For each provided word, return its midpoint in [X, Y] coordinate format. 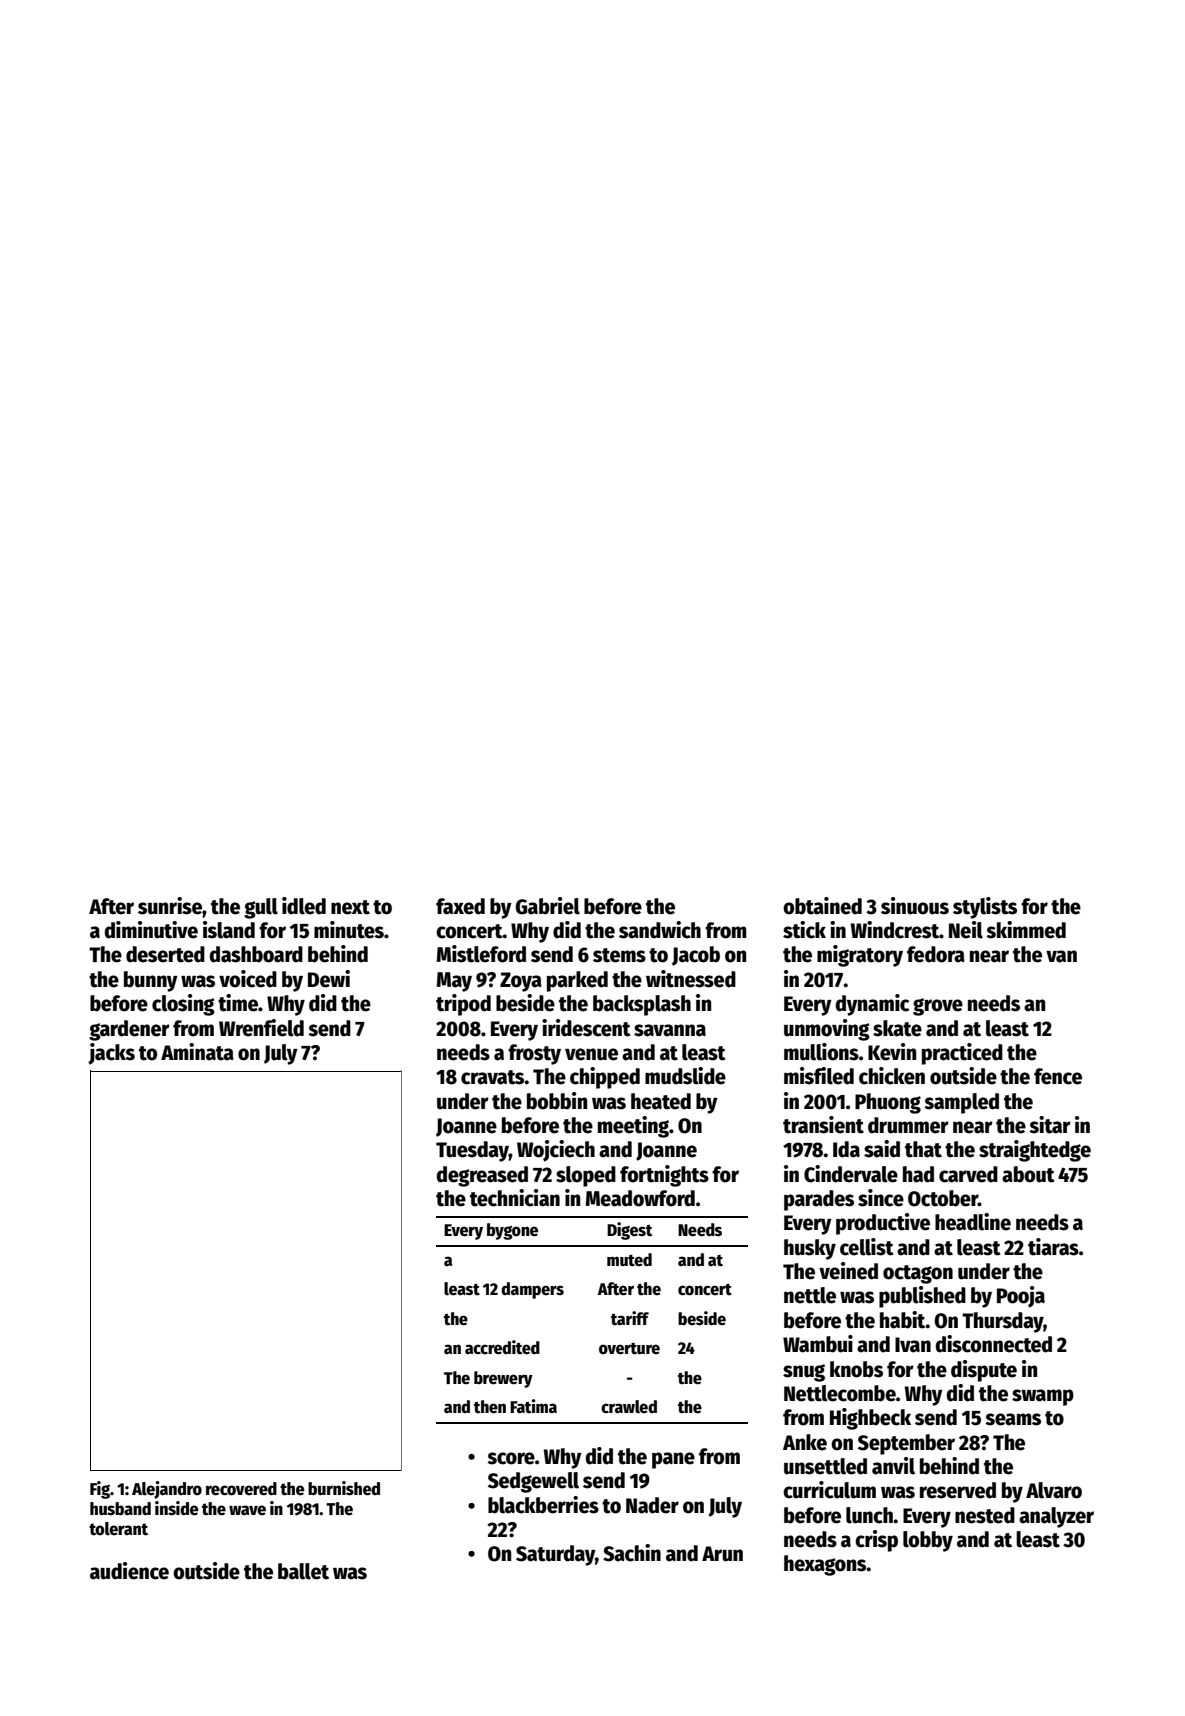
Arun [722, 1554]
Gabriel [547, 906]
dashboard [256, 954]
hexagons [825, 1565]
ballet [303, 1571]
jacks [111, 1054]
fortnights [664, 1176]
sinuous [915, 906]
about [1028, 1174]
